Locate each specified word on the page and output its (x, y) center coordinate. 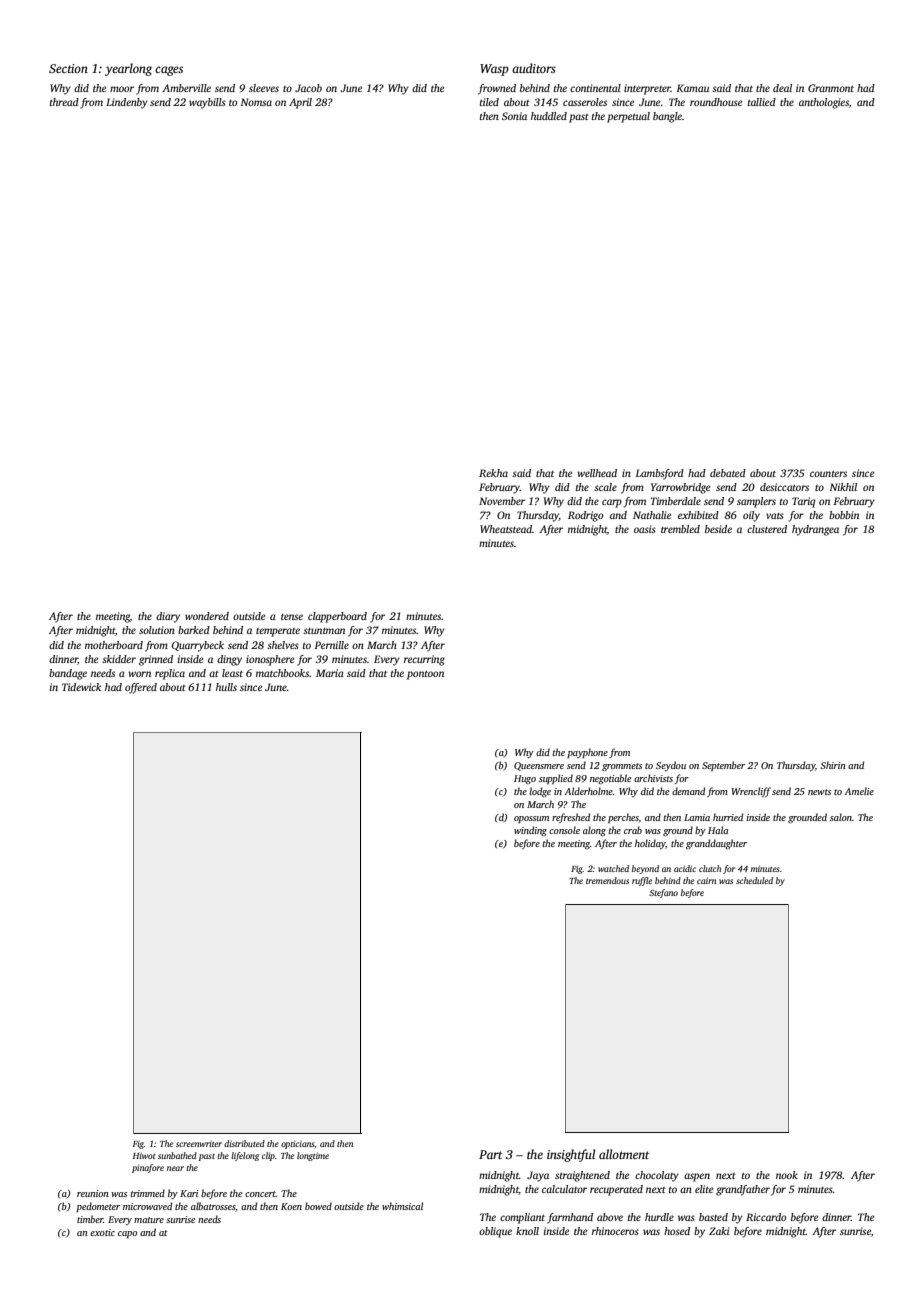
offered (141, 688)
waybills (207, 103)
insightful (571, 1155)
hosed (677, 1231)
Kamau (692, 88)
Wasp (494, 70)
